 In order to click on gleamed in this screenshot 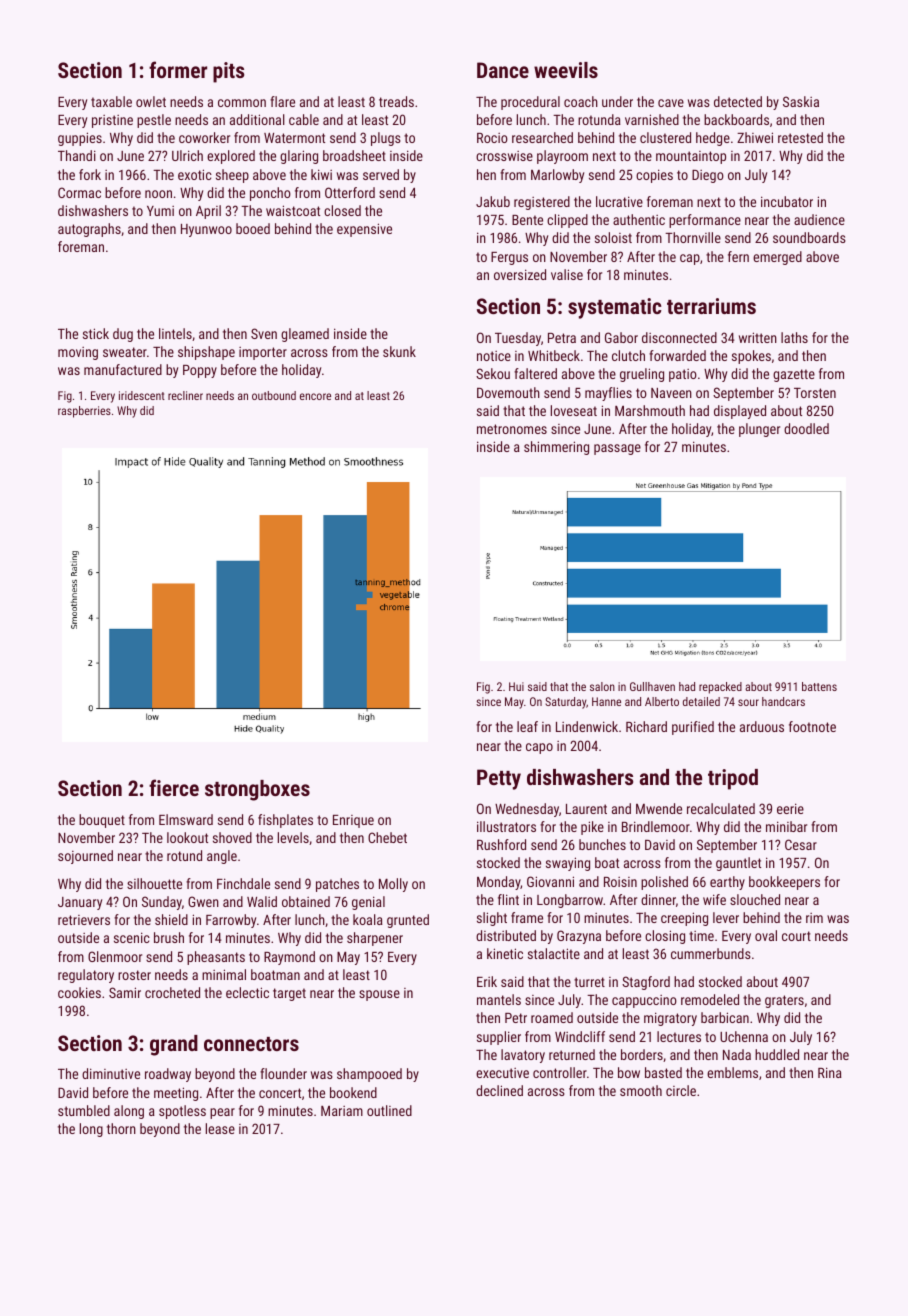, I will do `click(305, 335)`.
